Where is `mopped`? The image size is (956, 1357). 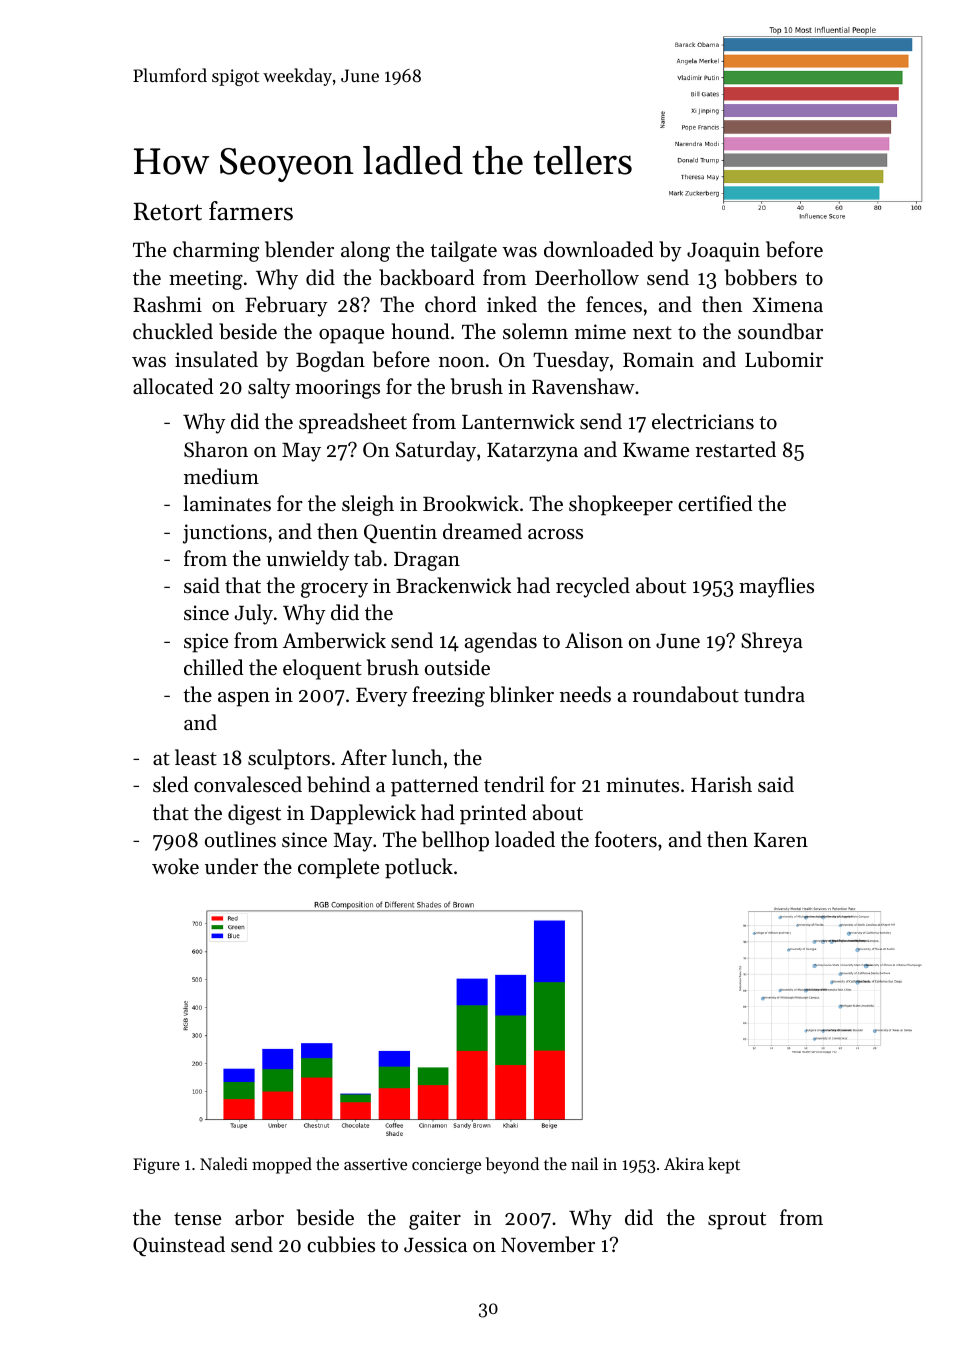
mopped is located at coordinates (282, 1165).
